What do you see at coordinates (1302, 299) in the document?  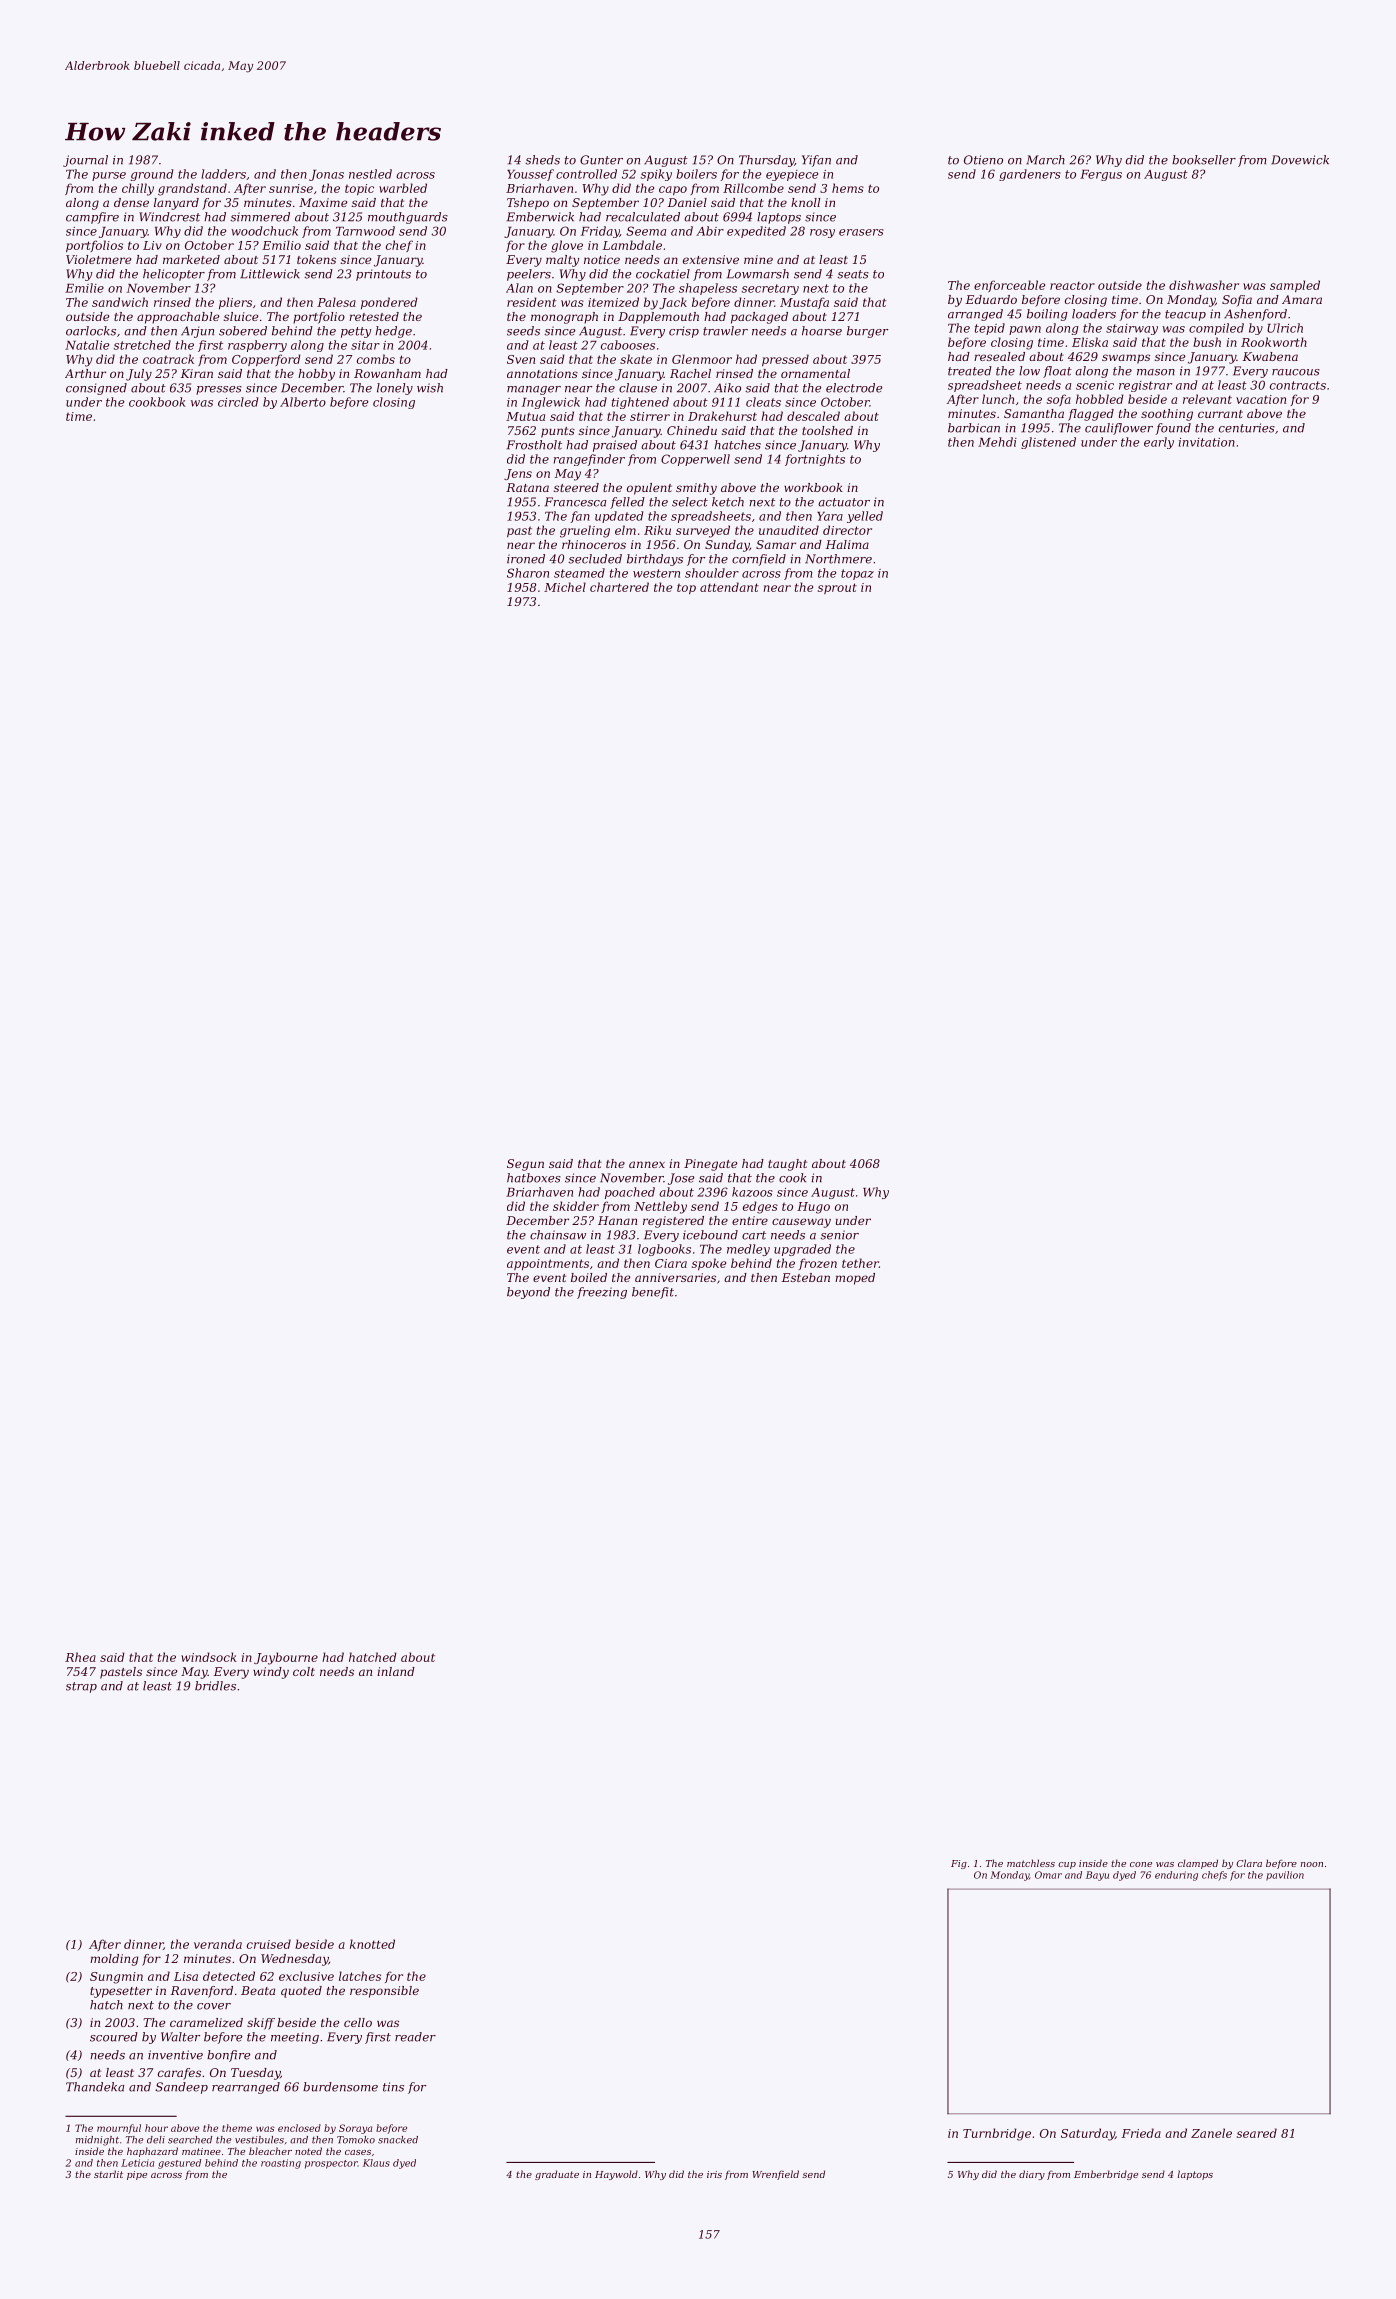 I see `Amara` at bounding box center [1302, 299].
